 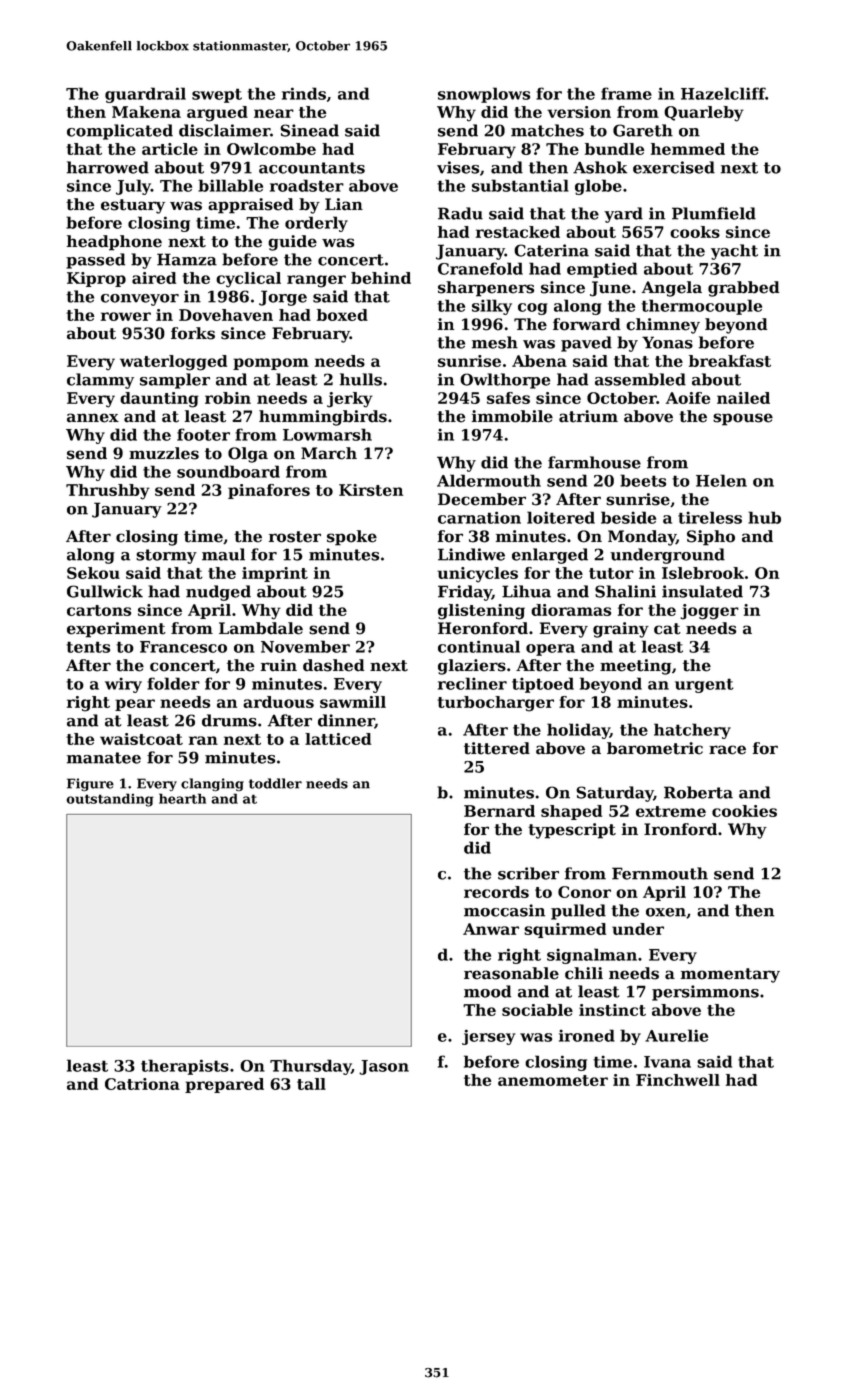 I want to click on rinds, so click(x=304, y=93).
